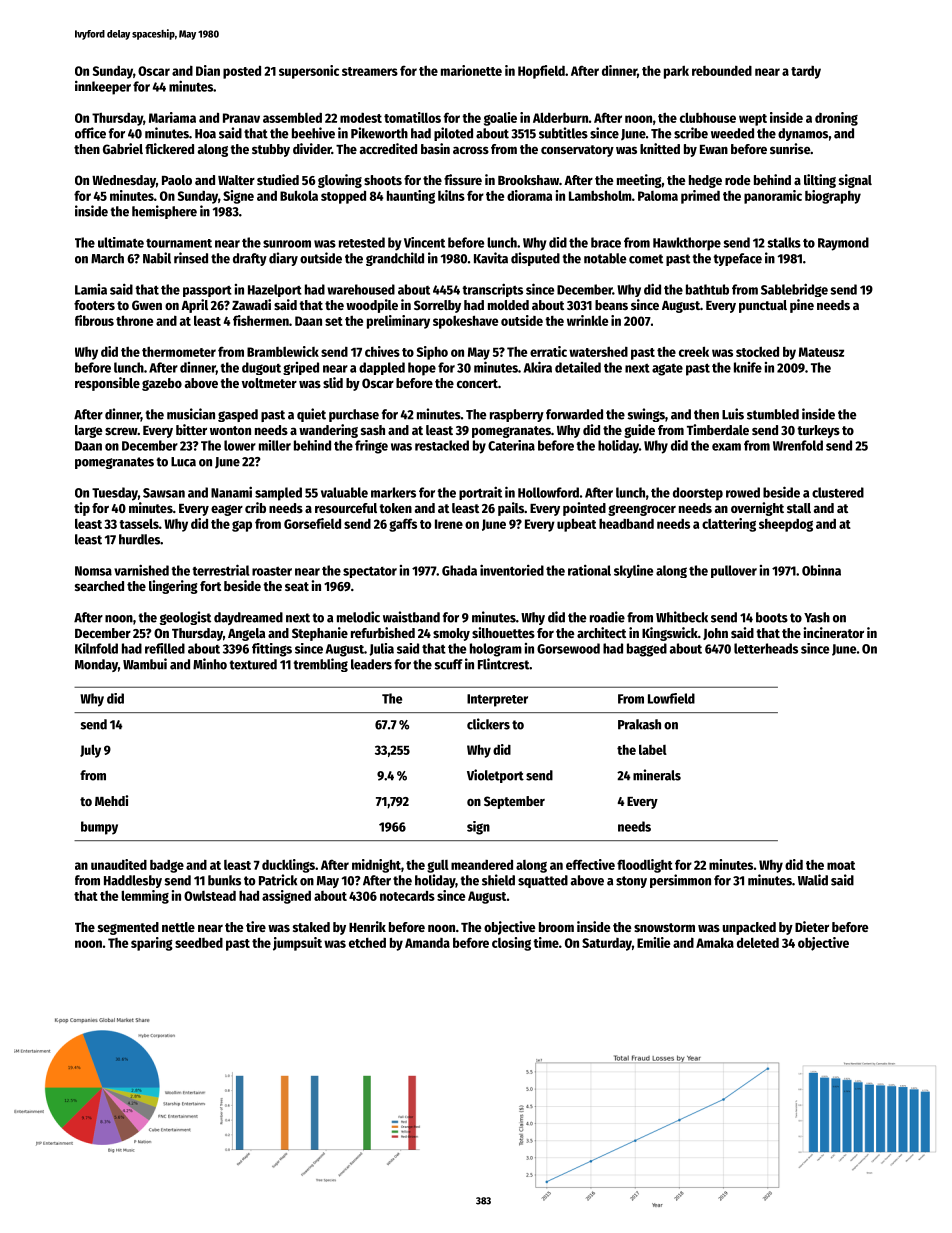 This screenshot has height=1233, width=952. What do you see at coordinates (495, 776) in the screenshot?
I see `Violetport` at bounding box center [495, 776].
